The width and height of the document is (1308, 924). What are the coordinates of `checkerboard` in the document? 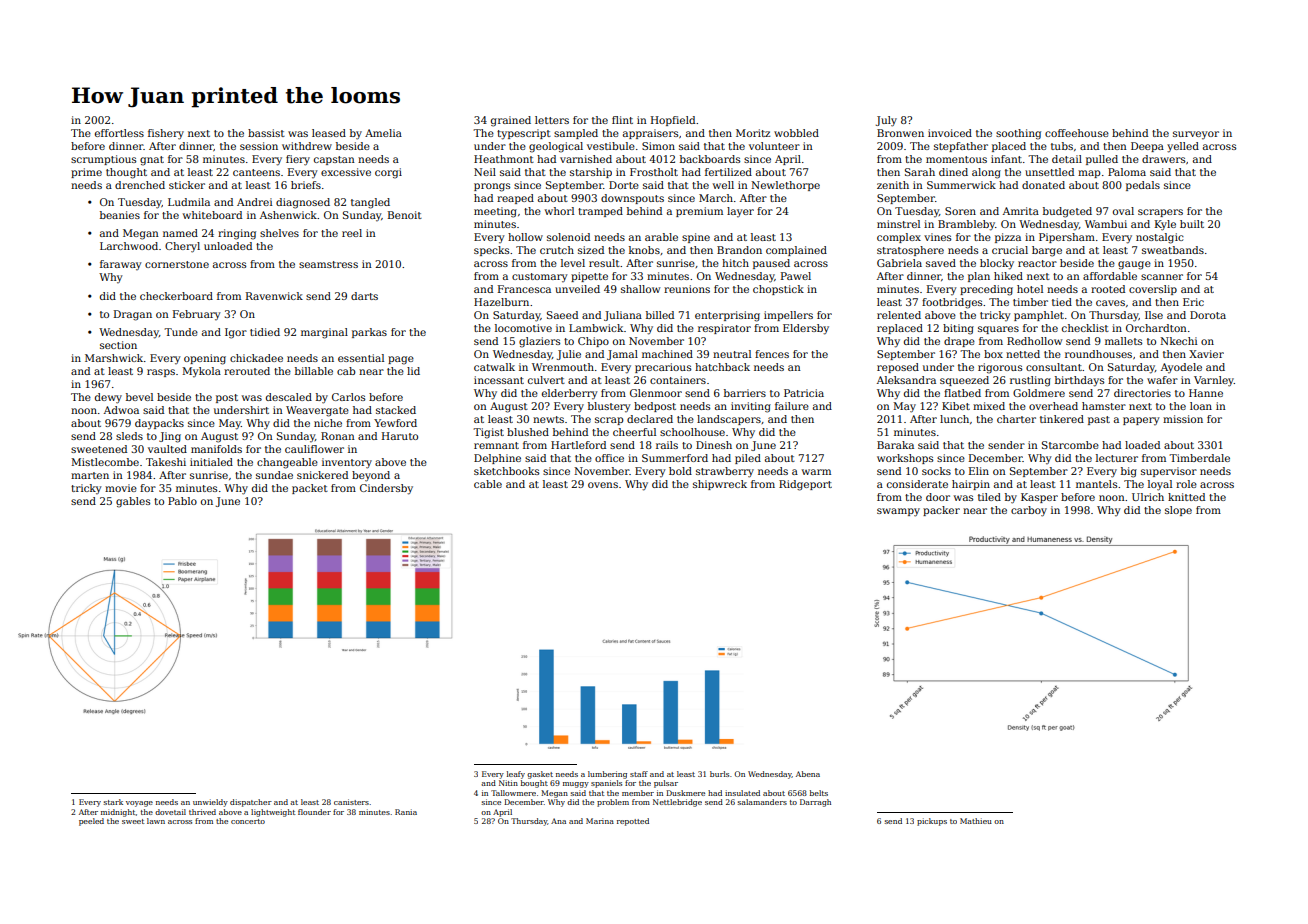 It's located at (176, 296).
